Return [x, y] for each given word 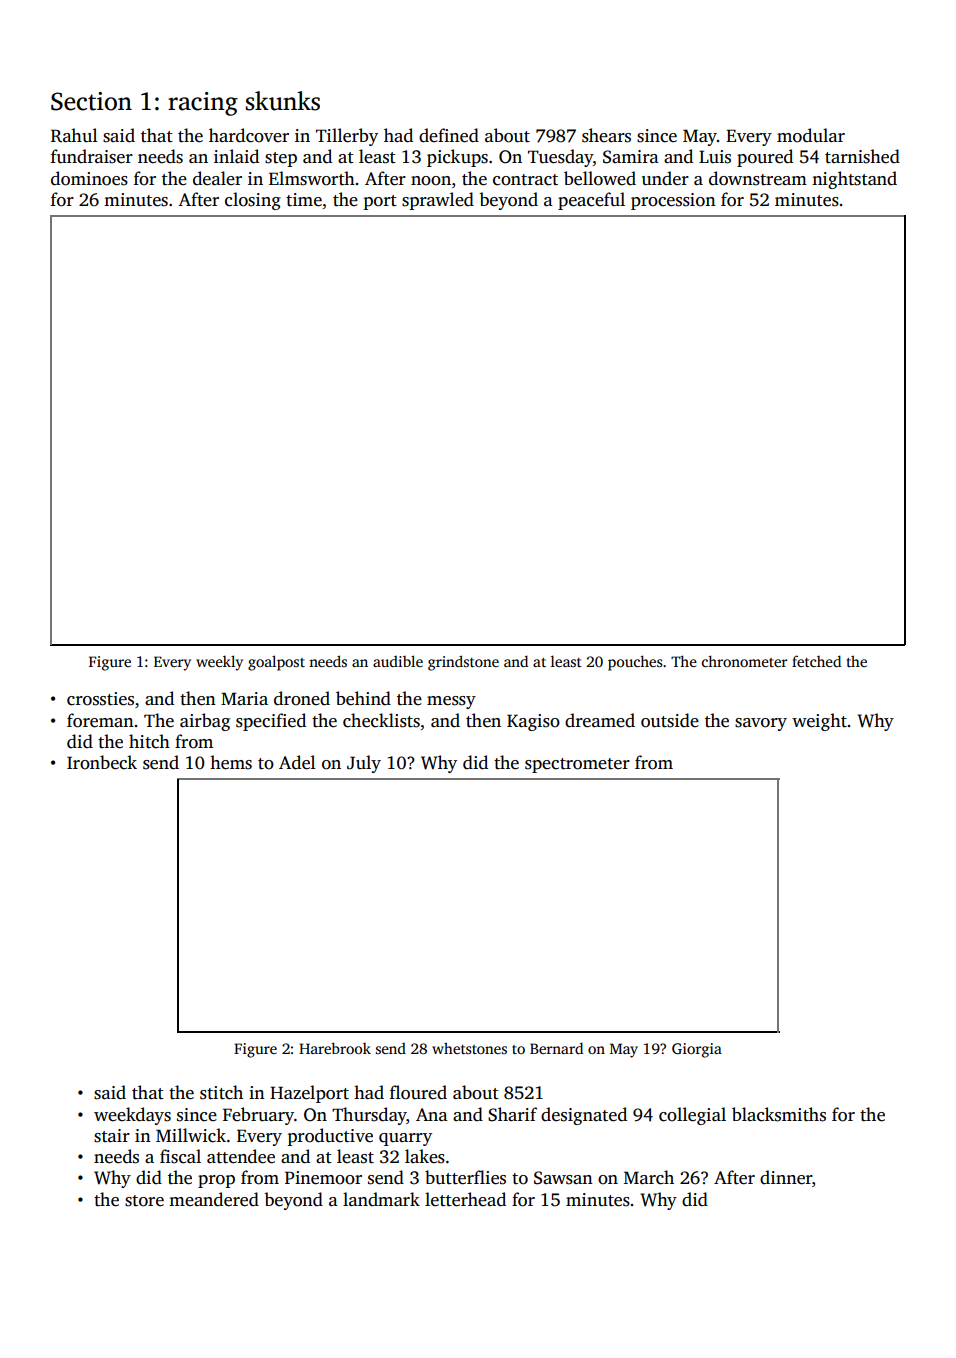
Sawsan [563, 1178]
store [144, 1201]
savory [761, 724]
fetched [816, 661]
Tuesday [560, 158]
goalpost [276, 663]
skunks [283, 101]
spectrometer [577, 765]
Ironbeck [102, 762]
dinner [786, 1177]
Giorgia [697, 1050]
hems [231, 762]
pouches [635, 663]
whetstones [469, 1048]
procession [673, 201]
